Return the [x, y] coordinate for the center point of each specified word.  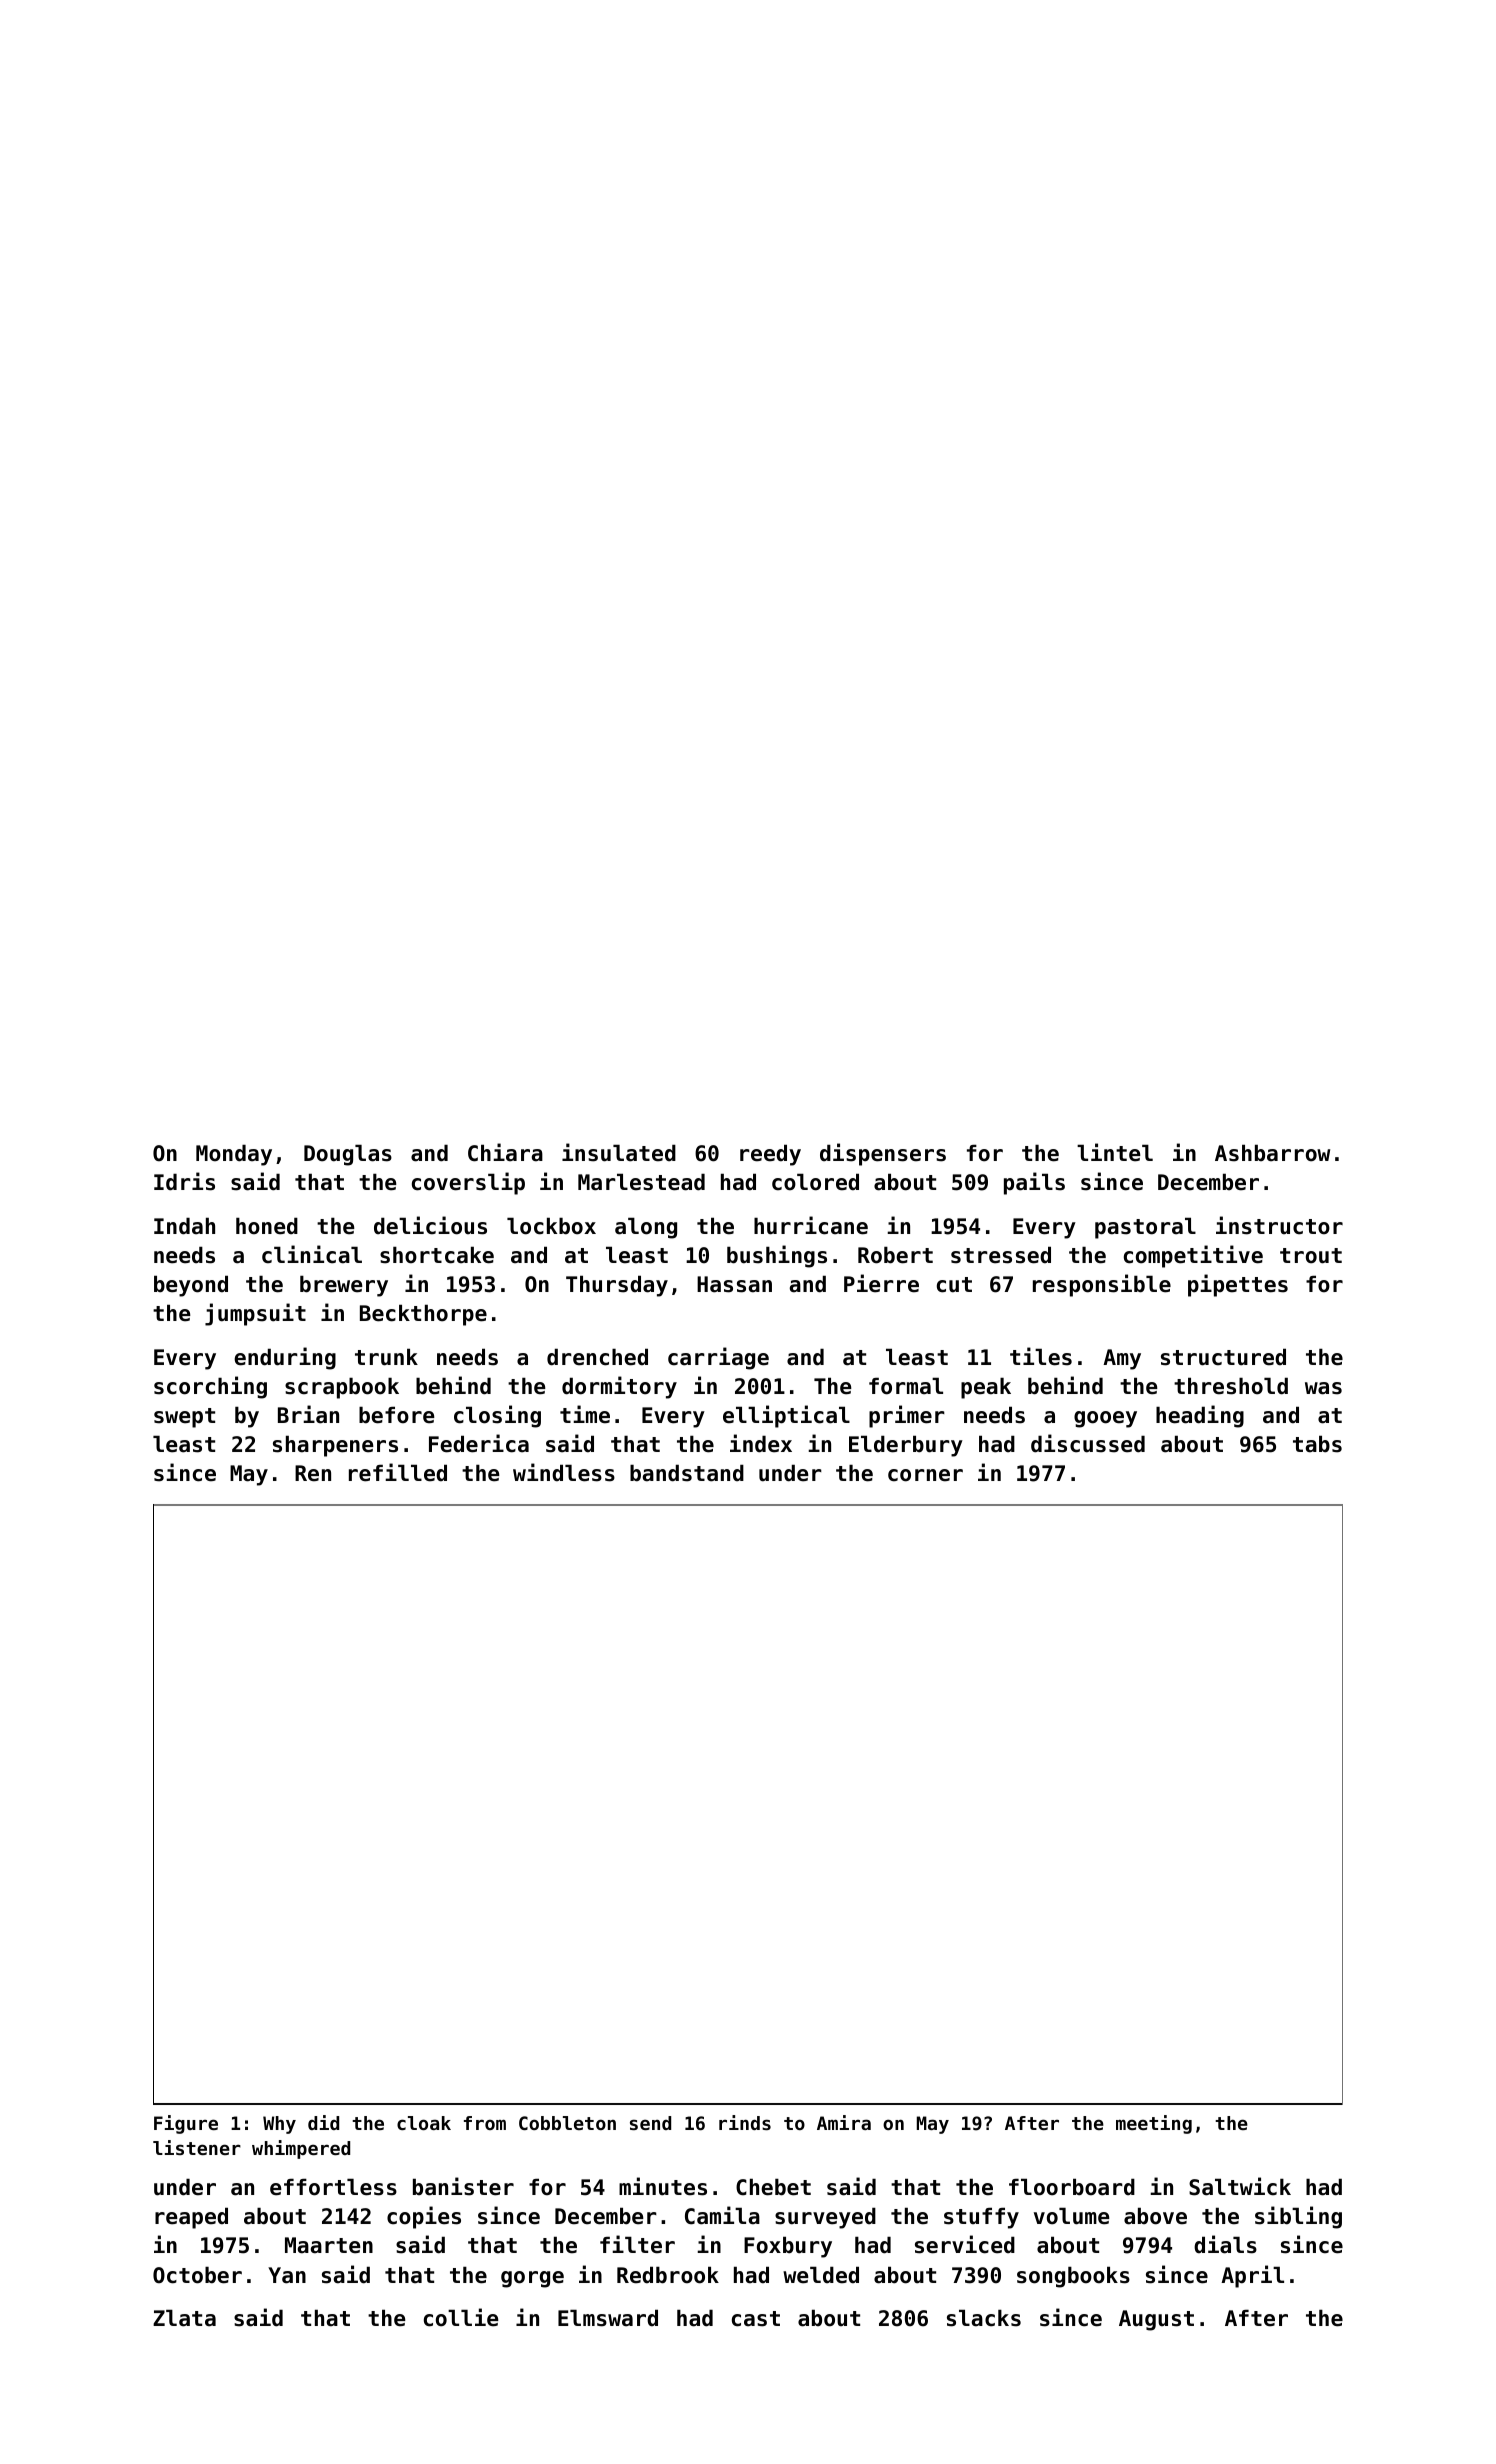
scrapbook [342, 1388]
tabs [1317, 1444]
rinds [745, 2122]
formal [906, 1386]
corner [925, 1475]
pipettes [1238, 1285]
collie [461, 2317]
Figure [186, 2124]
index [761, 1443]
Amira [844, 2122]
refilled [398, 1472]
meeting [1154, 2124]
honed [267, 1226]
